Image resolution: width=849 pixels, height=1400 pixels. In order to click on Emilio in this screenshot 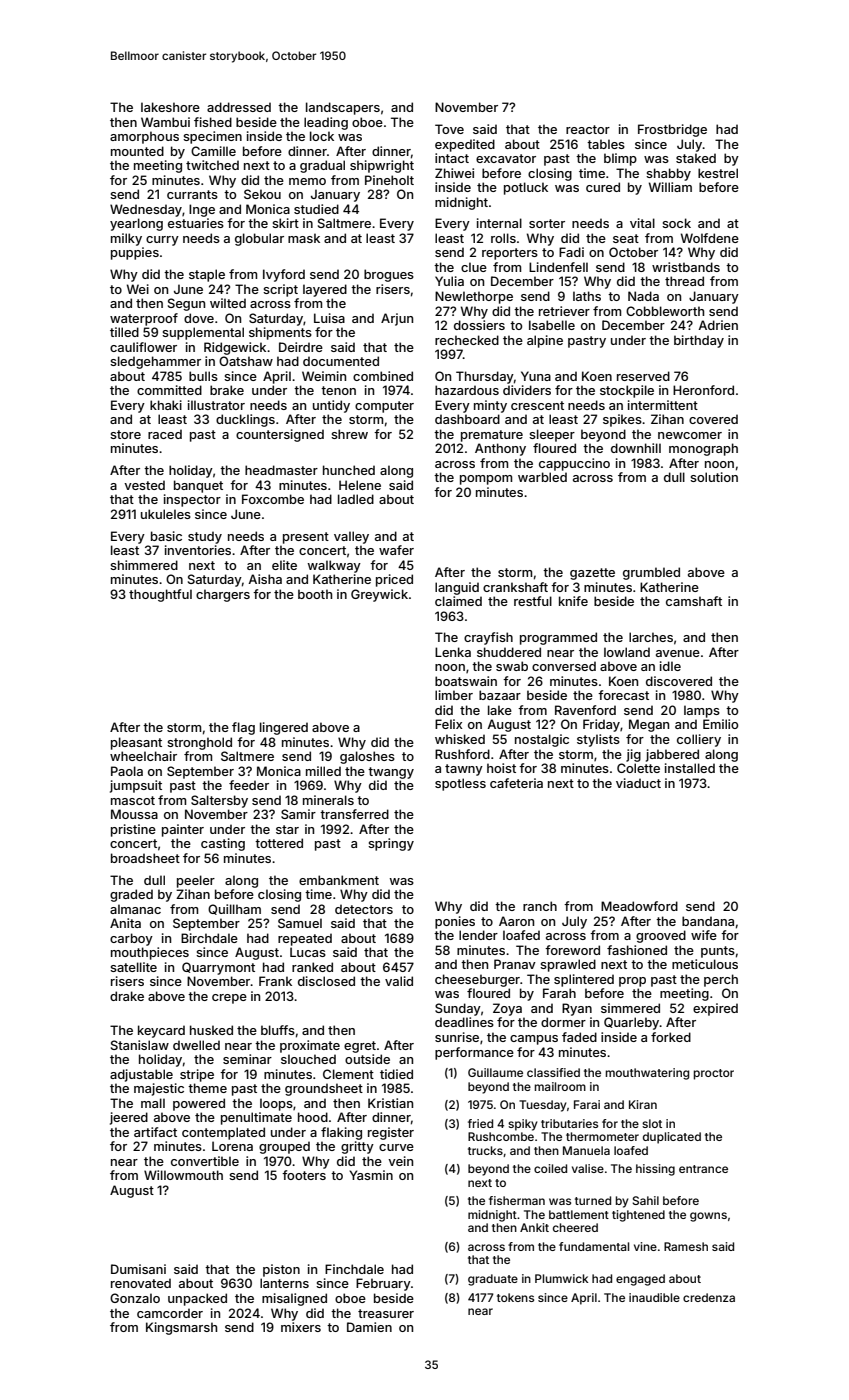, I will do `click(720, 724)`.
